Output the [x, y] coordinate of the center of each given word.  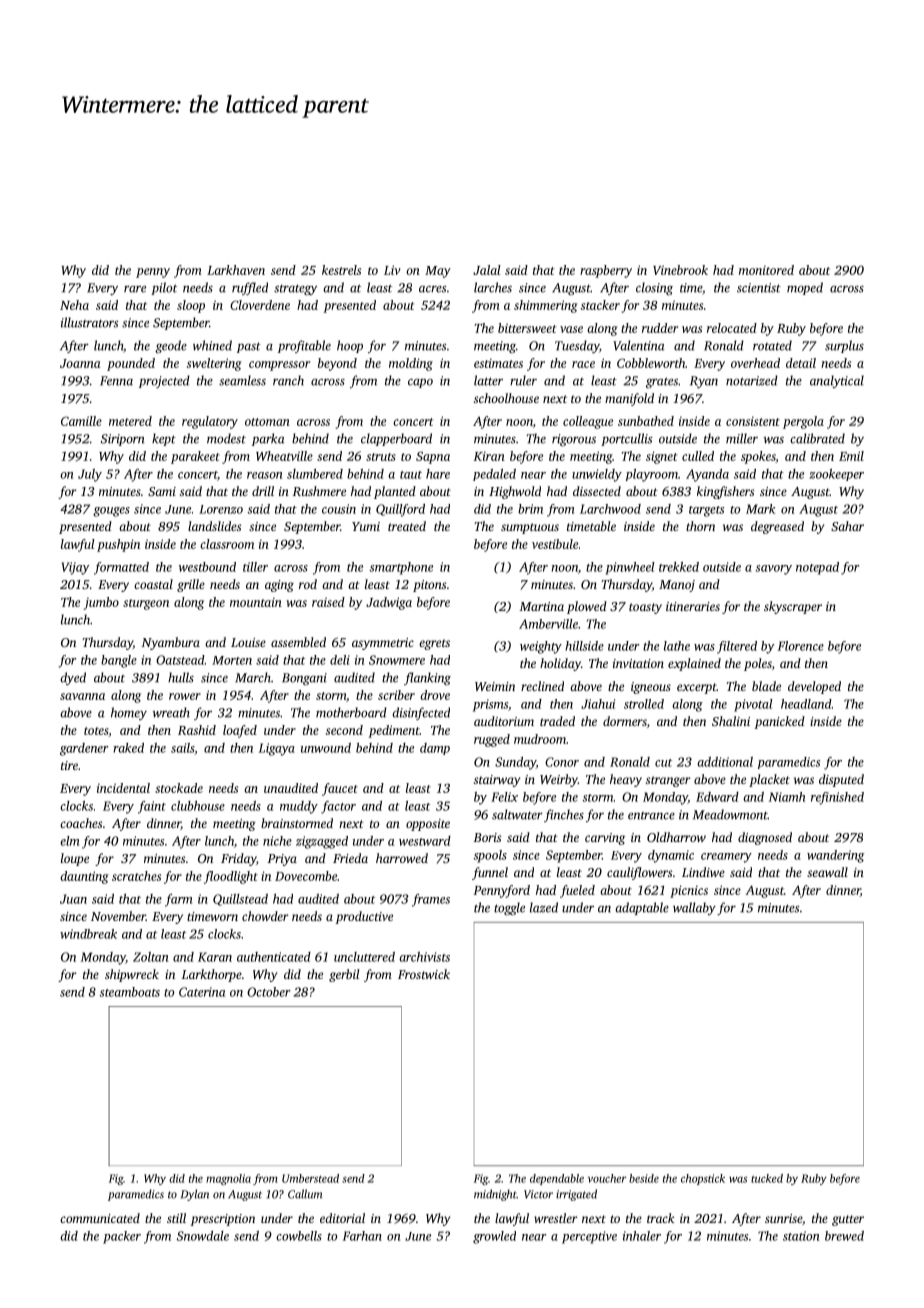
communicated [100, 1218]
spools [490, 856]
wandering [835, 856]
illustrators [90, 322]
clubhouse [198, 806]
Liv [392, 270]
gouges [111, 512]
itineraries [693, 606]
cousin [339, 509]
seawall [827, 872]
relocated [732, 328]
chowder [265, 916]
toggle [509, 909]
